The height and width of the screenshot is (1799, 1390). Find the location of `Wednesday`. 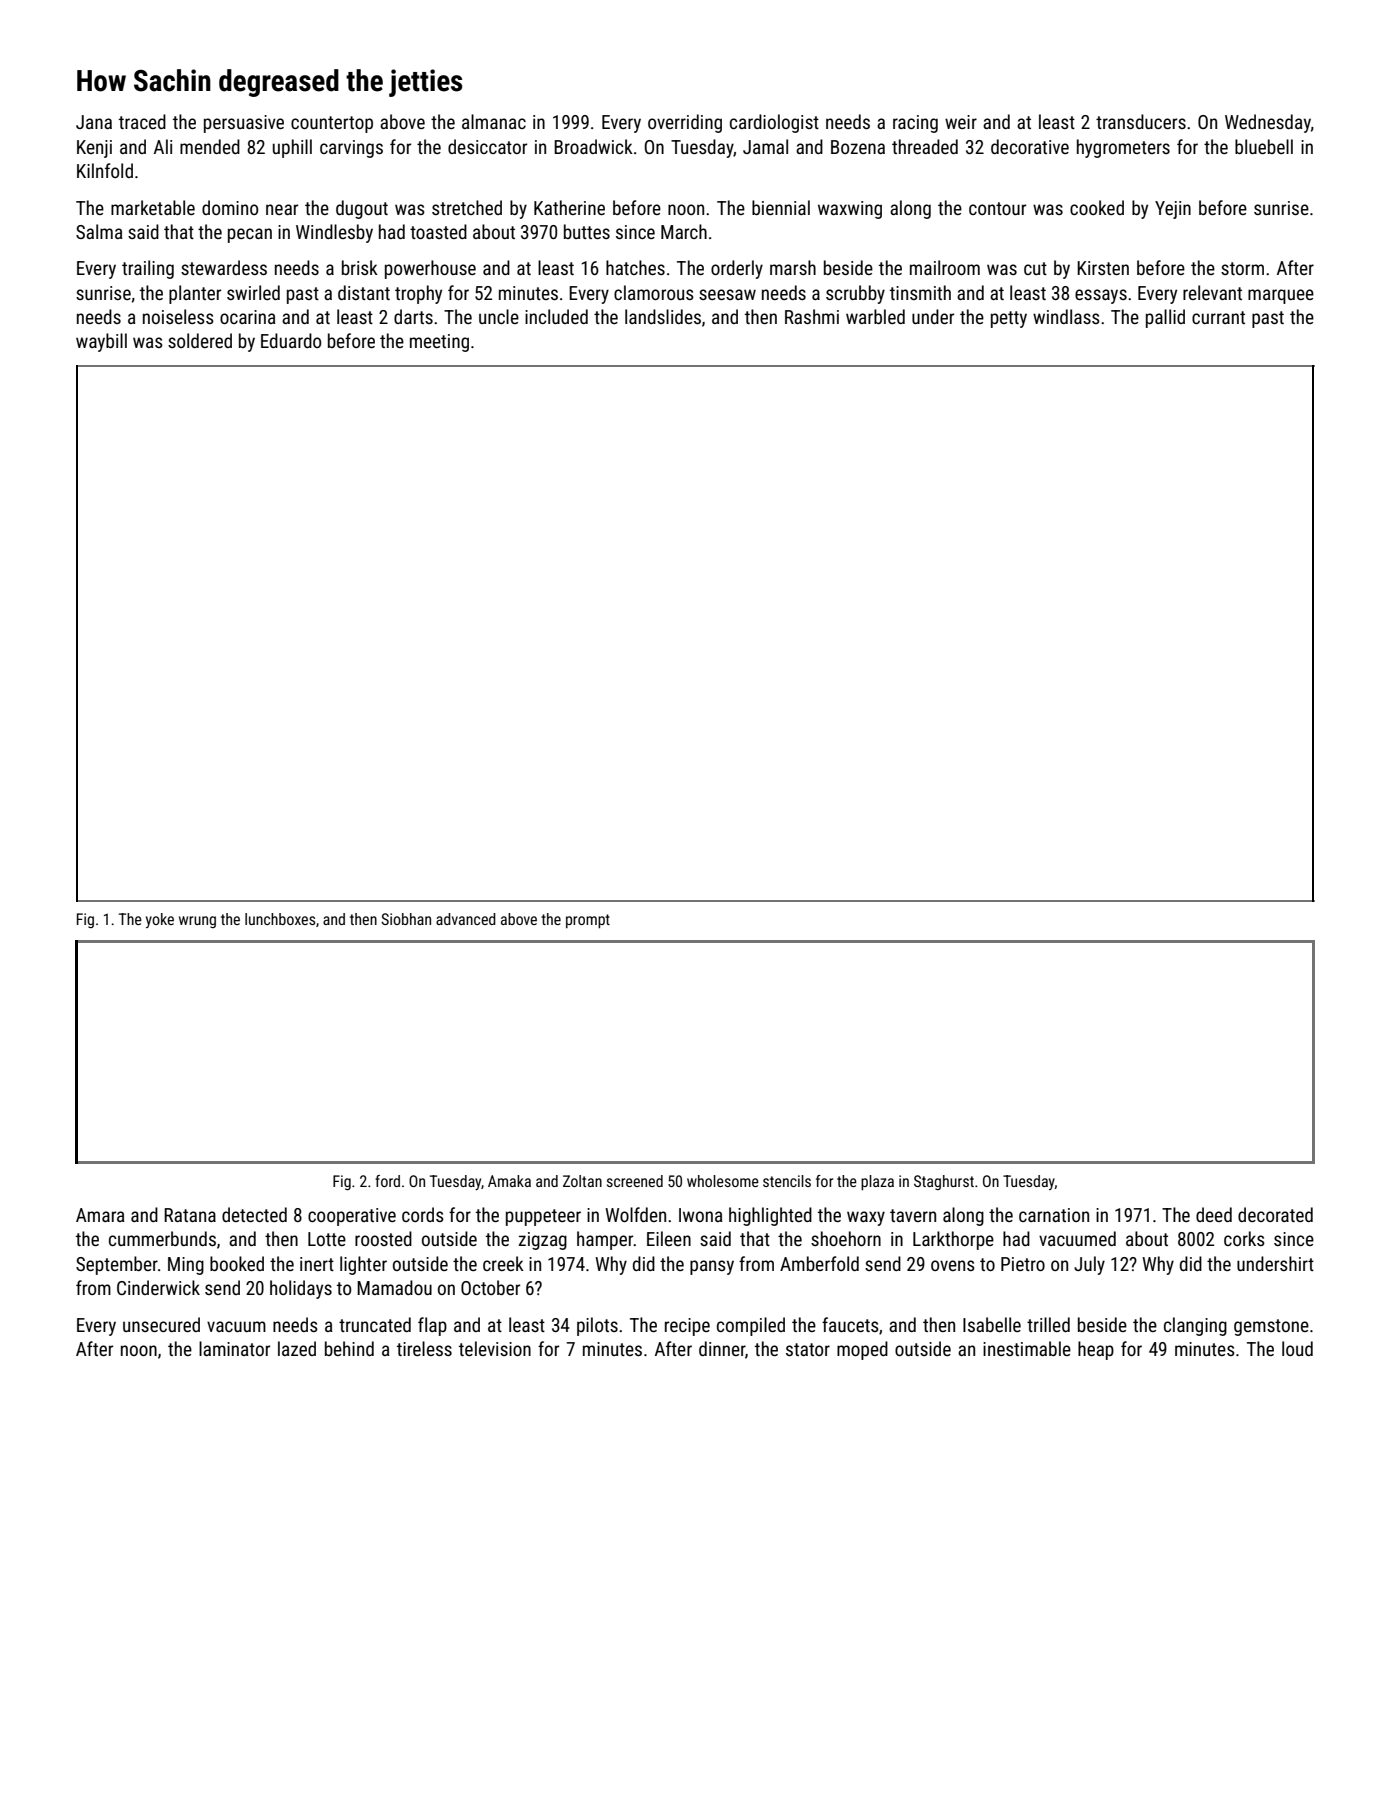

Wednesday is located at coordinates (1268, 123).
